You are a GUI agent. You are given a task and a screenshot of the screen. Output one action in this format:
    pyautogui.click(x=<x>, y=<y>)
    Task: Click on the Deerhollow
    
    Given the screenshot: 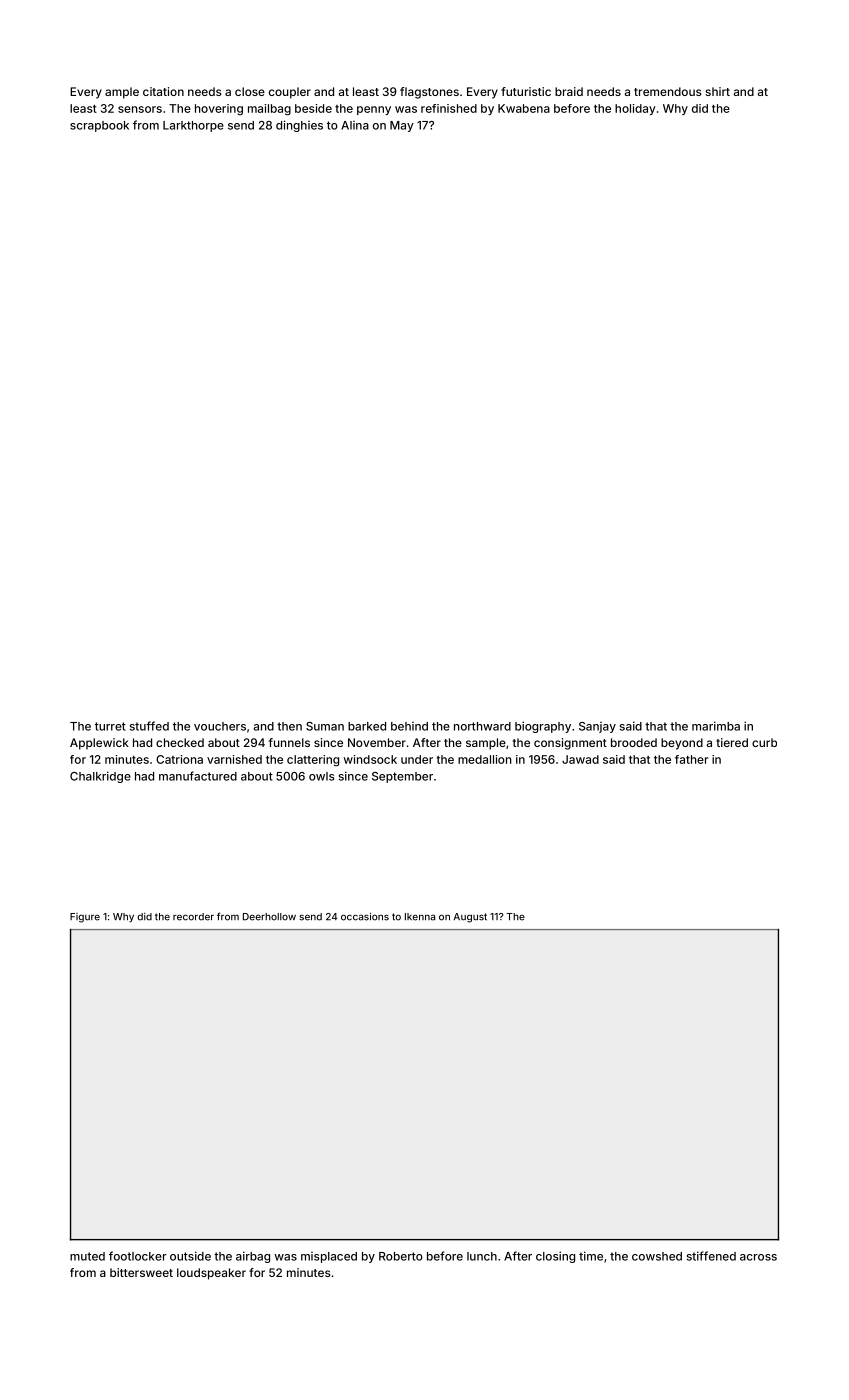 What is the action you would take?
    pyautogui.click(x=269, y=917)
